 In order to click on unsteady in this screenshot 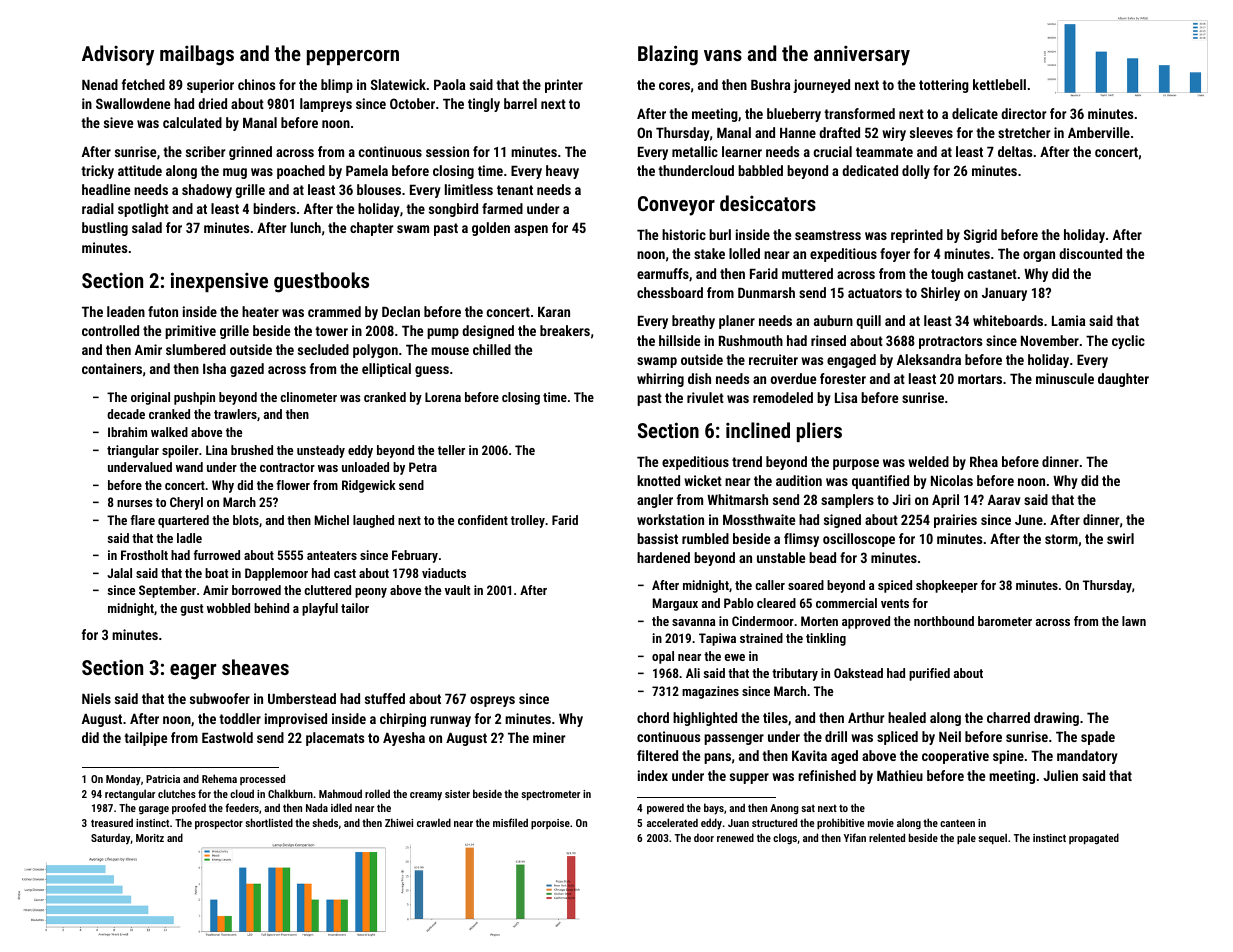, I will do `click(321, 451)`.
